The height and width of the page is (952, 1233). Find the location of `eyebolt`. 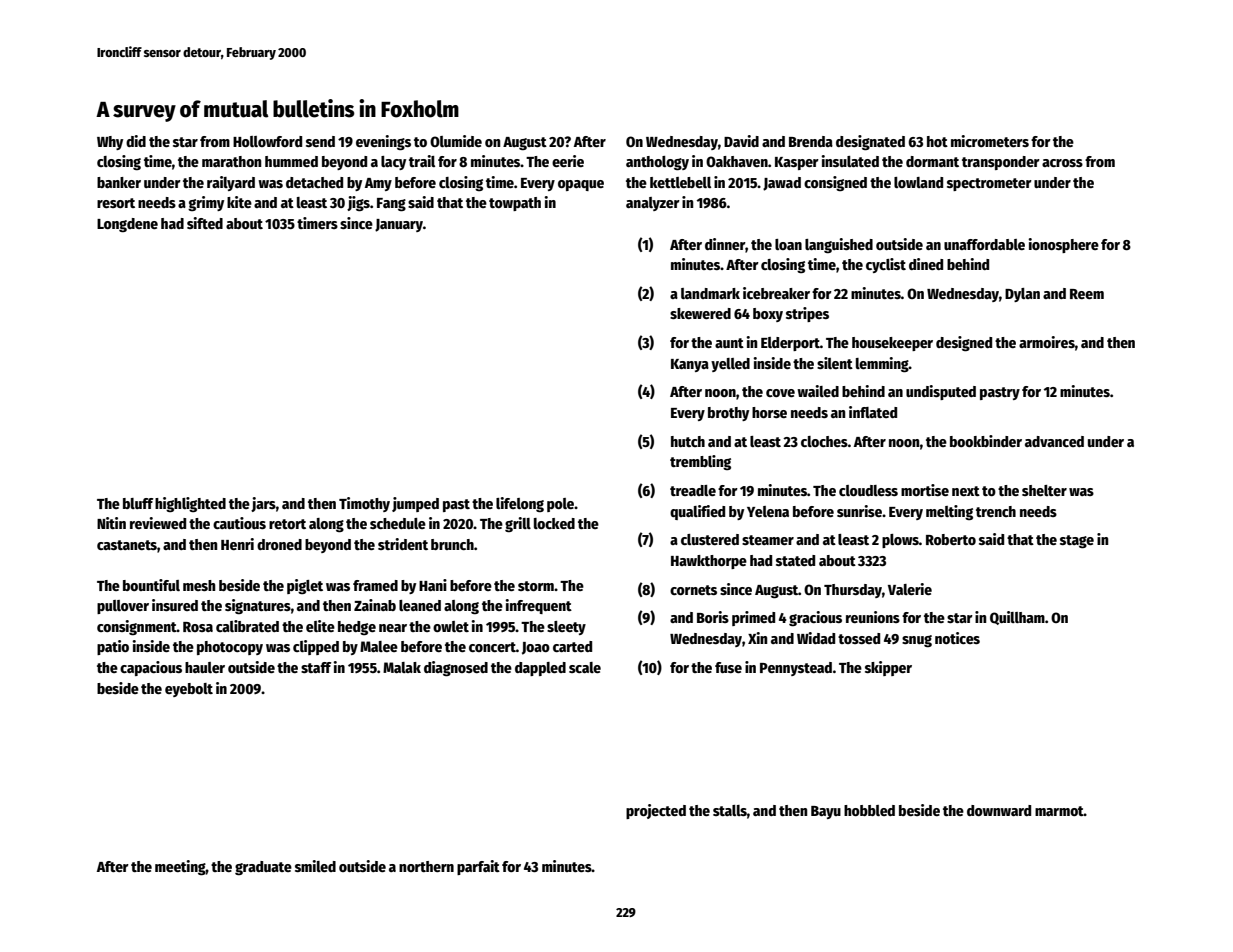

eyebolt is located at coordinates (189, 690).
